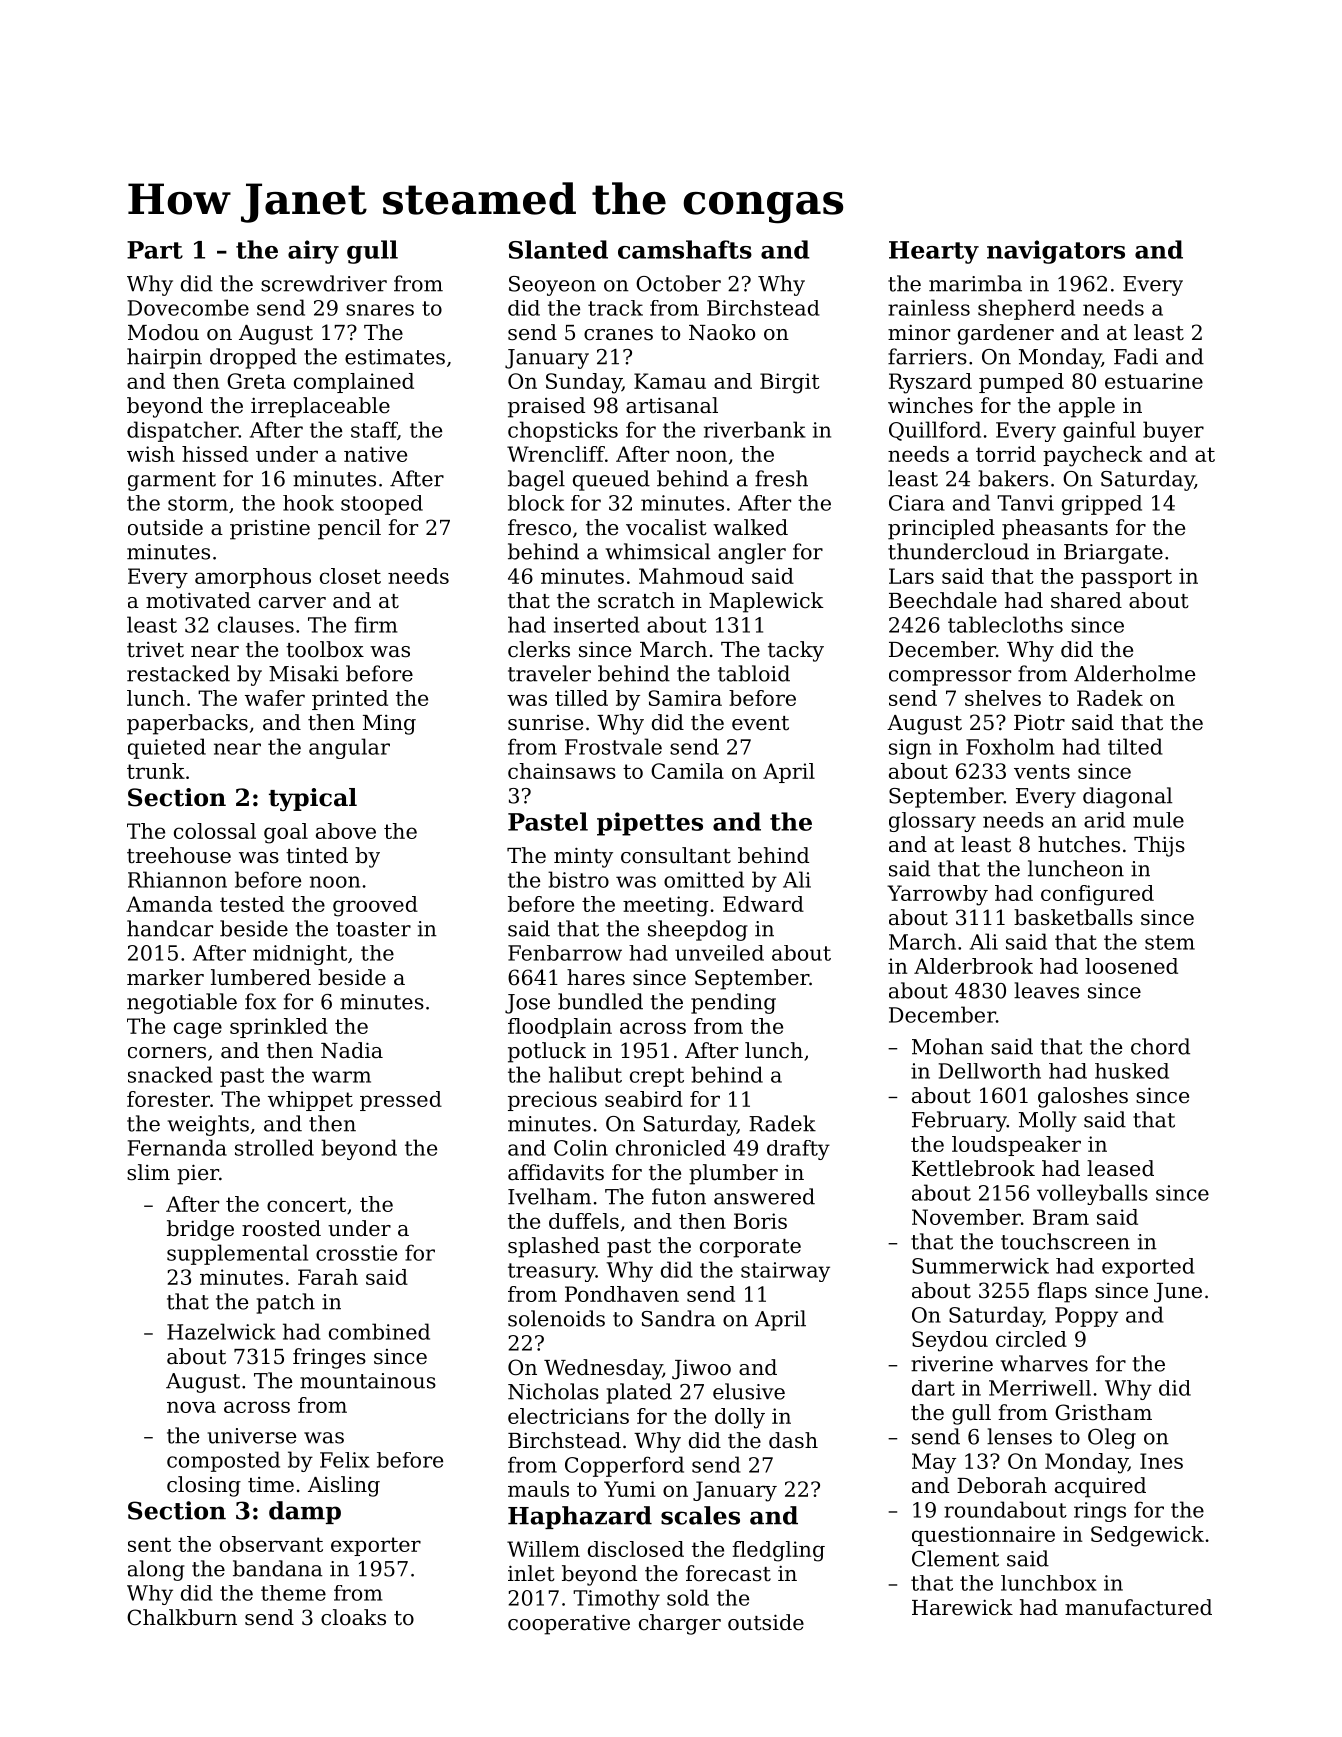 This screenshot has width=1342, height=1737. I want to click on Alderholme, so click(1134, 673).
